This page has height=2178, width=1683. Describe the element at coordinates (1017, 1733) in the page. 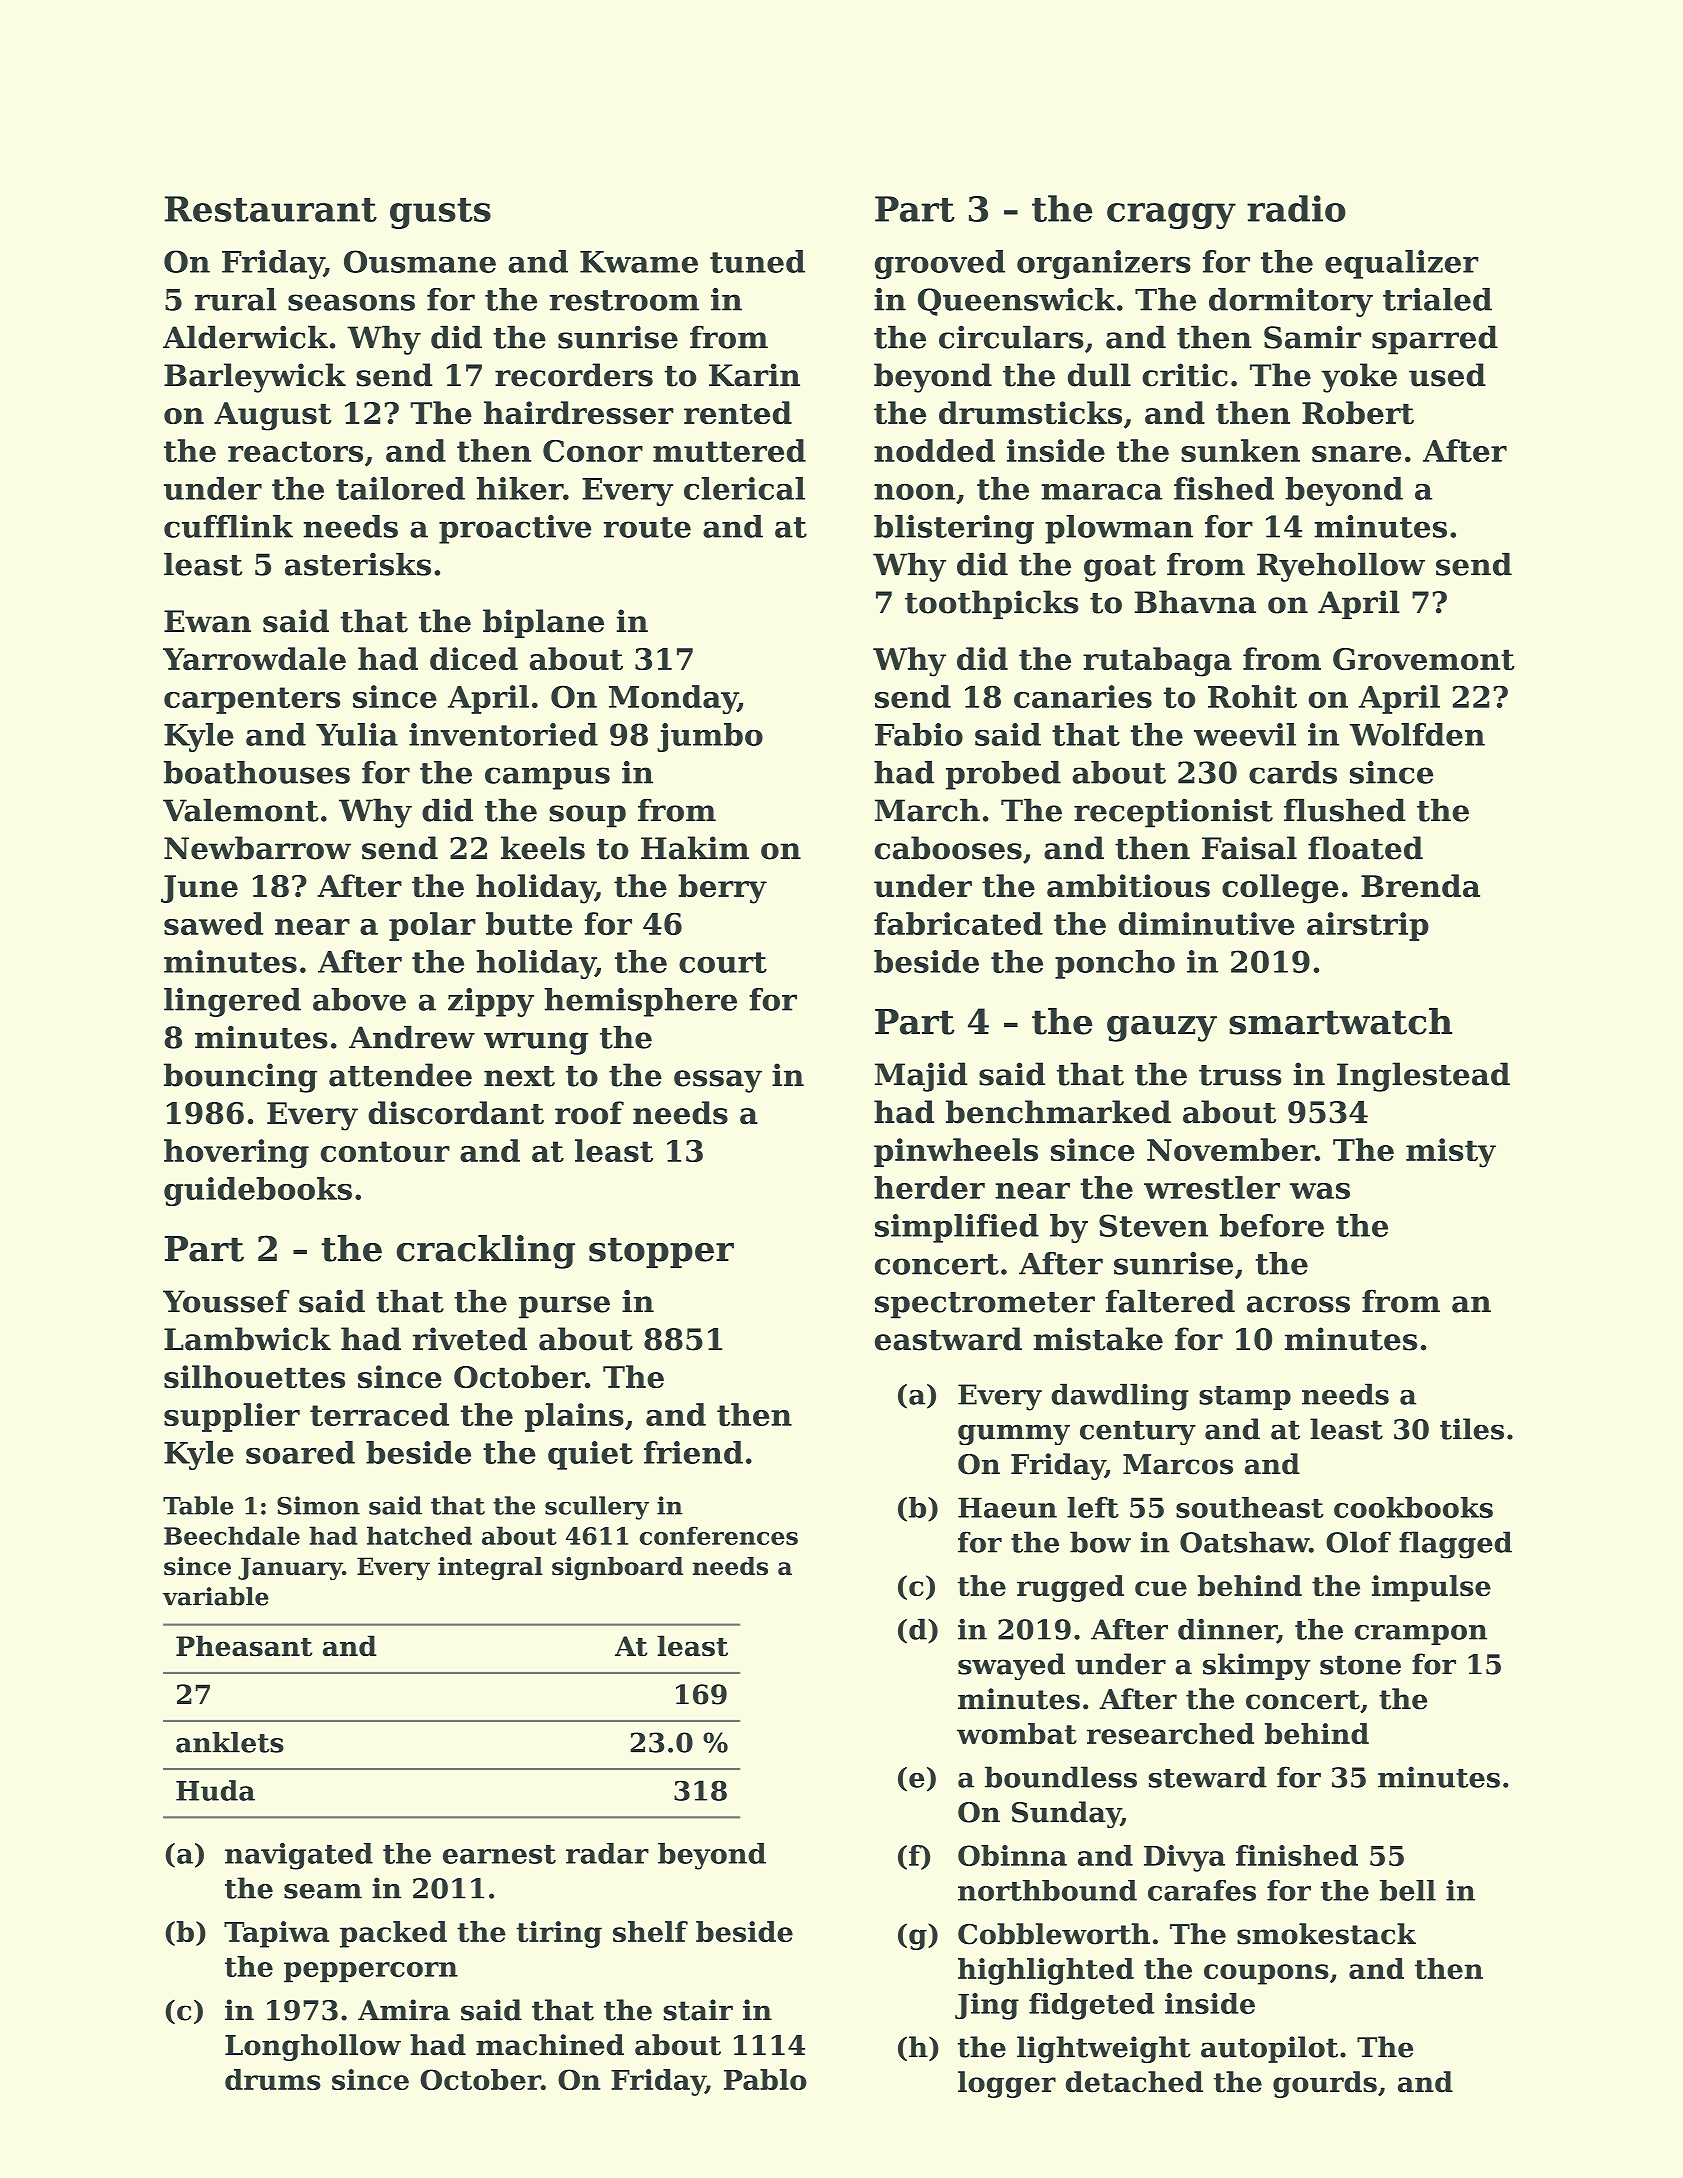

I see `wombat` at that location.
